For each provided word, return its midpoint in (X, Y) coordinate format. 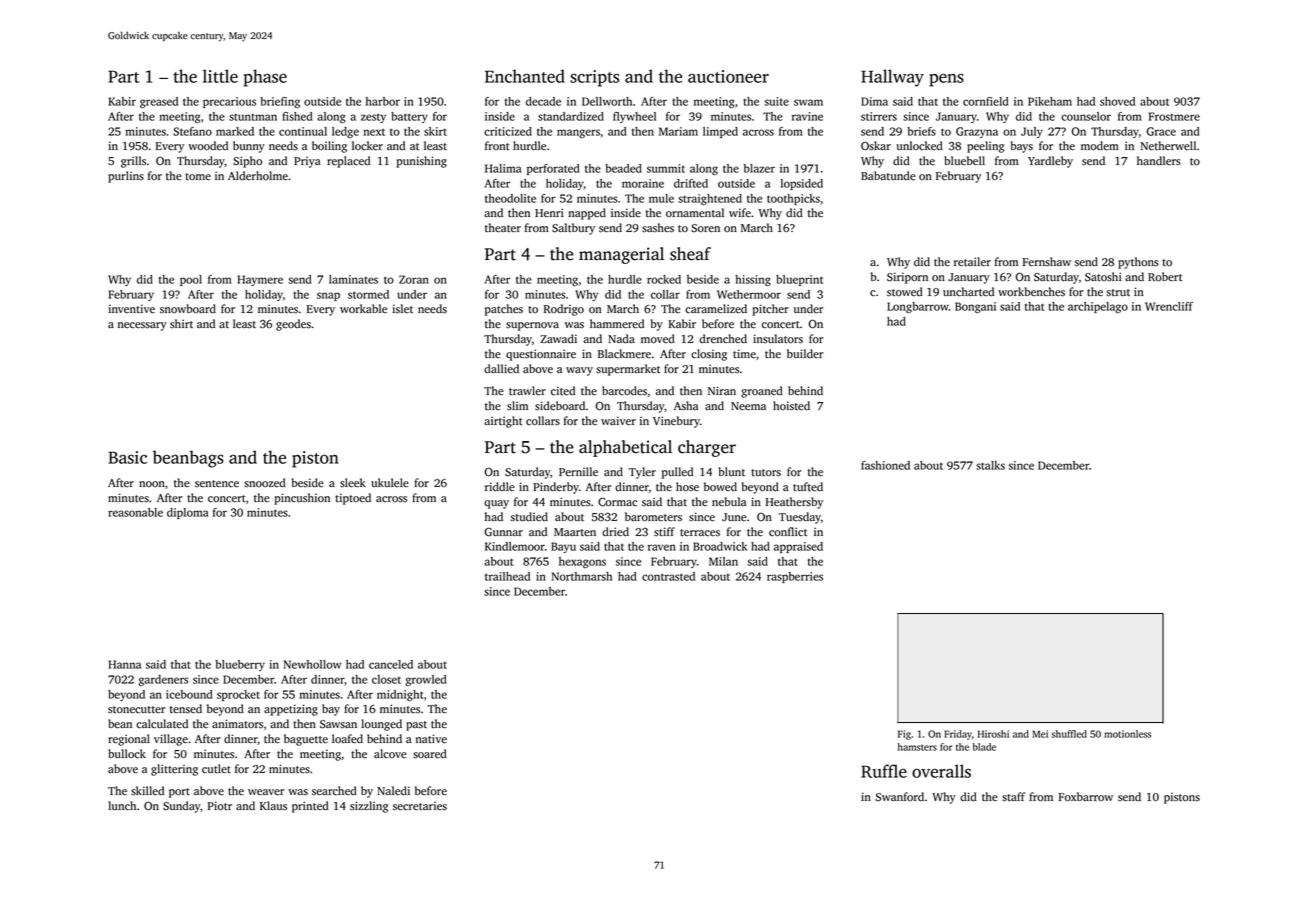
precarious (229, 102)
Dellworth (607, 101)
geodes (293, 325)
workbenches (1031, 292)
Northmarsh (582, 576)
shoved (1117, 101)
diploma (188, 513)
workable (363, 308)
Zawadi (558, 338)
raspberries (795, 577)
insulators (778, 339)
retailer (972, 262)
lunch (122, 806)
